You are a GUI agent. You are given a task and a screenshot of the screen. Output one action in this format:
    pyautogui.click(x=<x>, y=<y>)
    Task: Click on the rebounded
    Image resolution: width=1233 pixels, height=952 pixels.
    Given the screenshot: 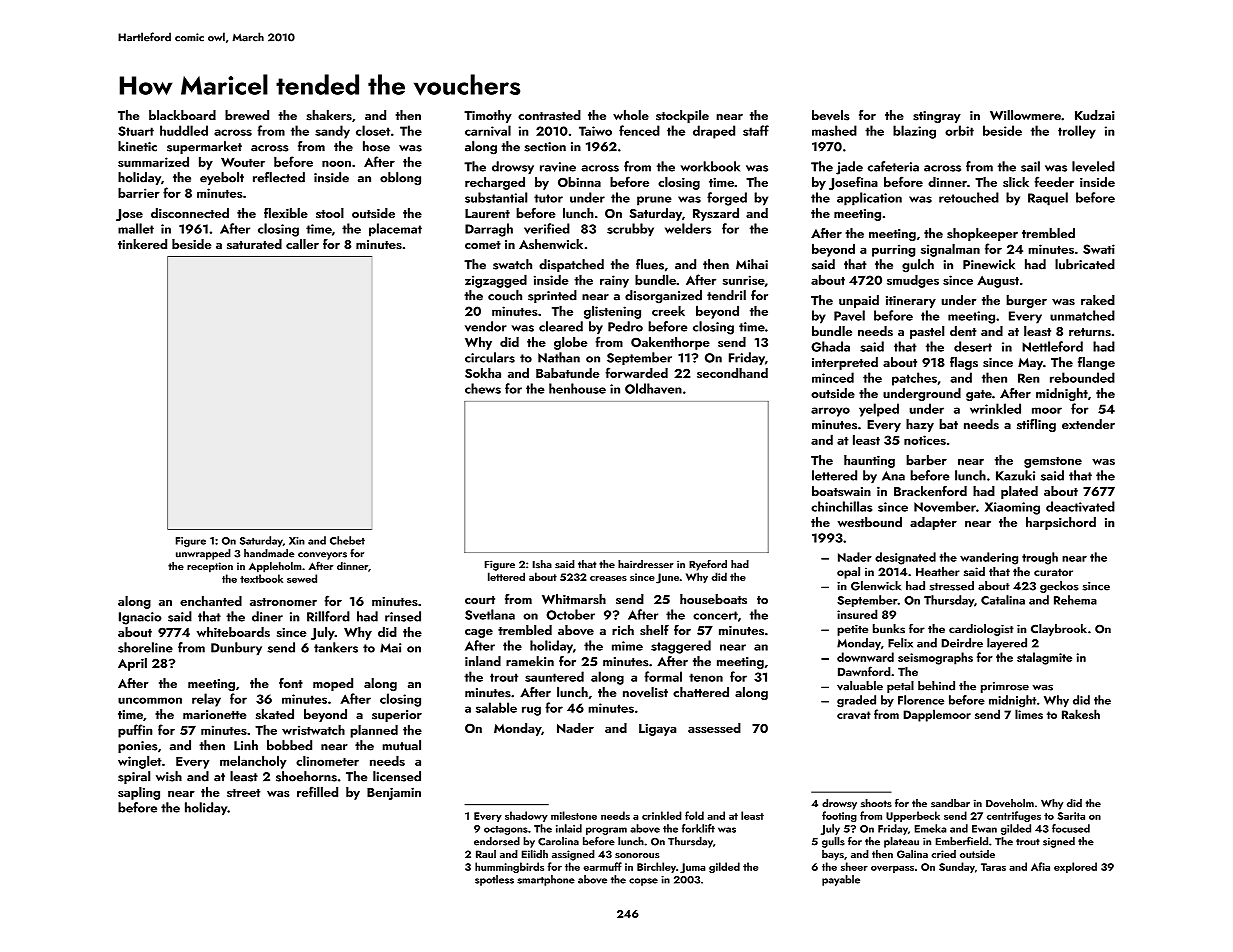 What is the action you would take?
    pyautogui.click(x=1082, y=377)
